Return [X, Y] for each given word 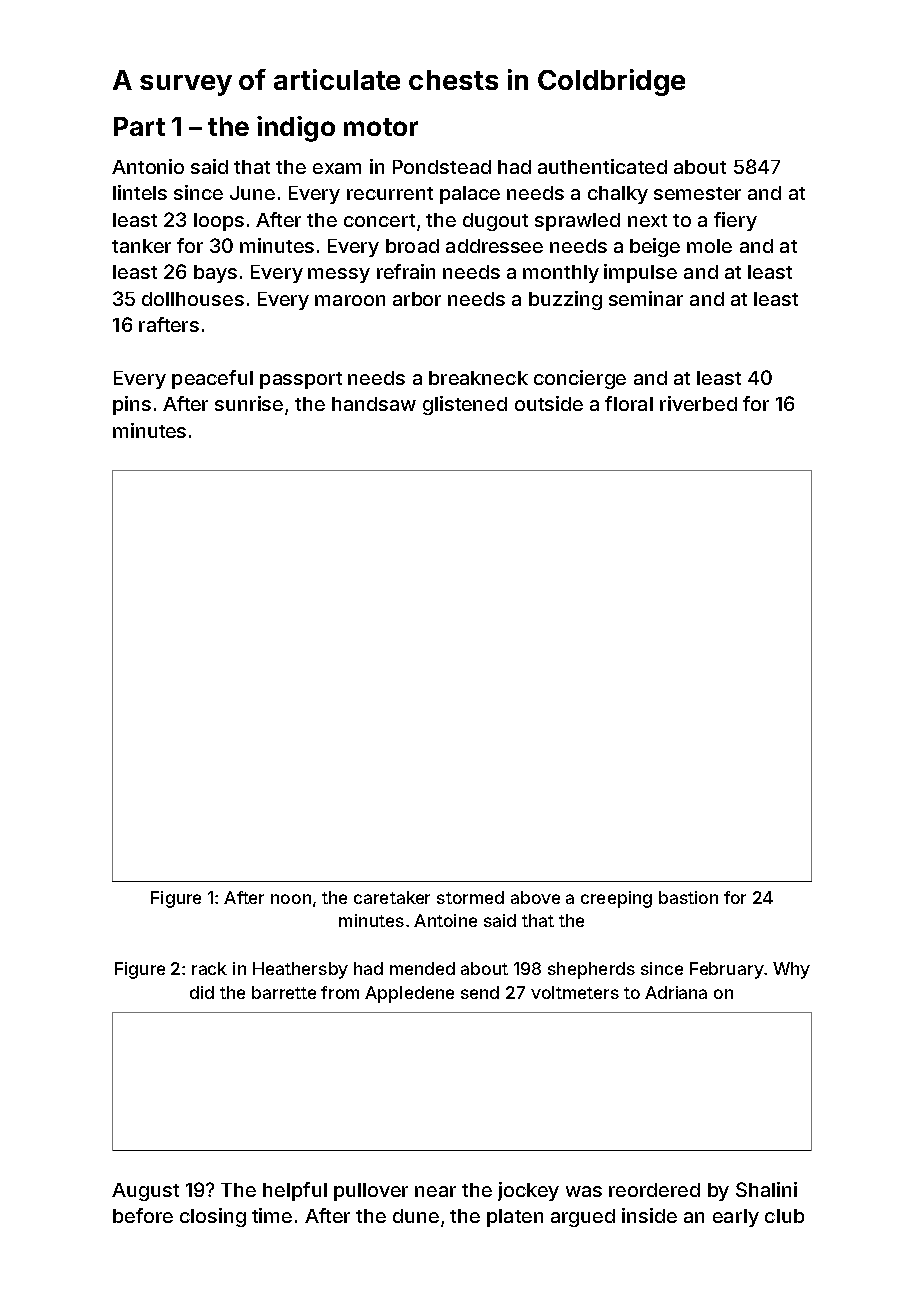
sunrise [249, 403]
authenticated [602, 166]
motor [381, 127]
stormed [470, 897]
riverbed [698, 403]
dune [416, 1216]
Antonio [148, 166]
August [145, 1192]
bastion [688, 897]
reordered [654, 1190]
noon [291, 899]
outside [549, 403]
